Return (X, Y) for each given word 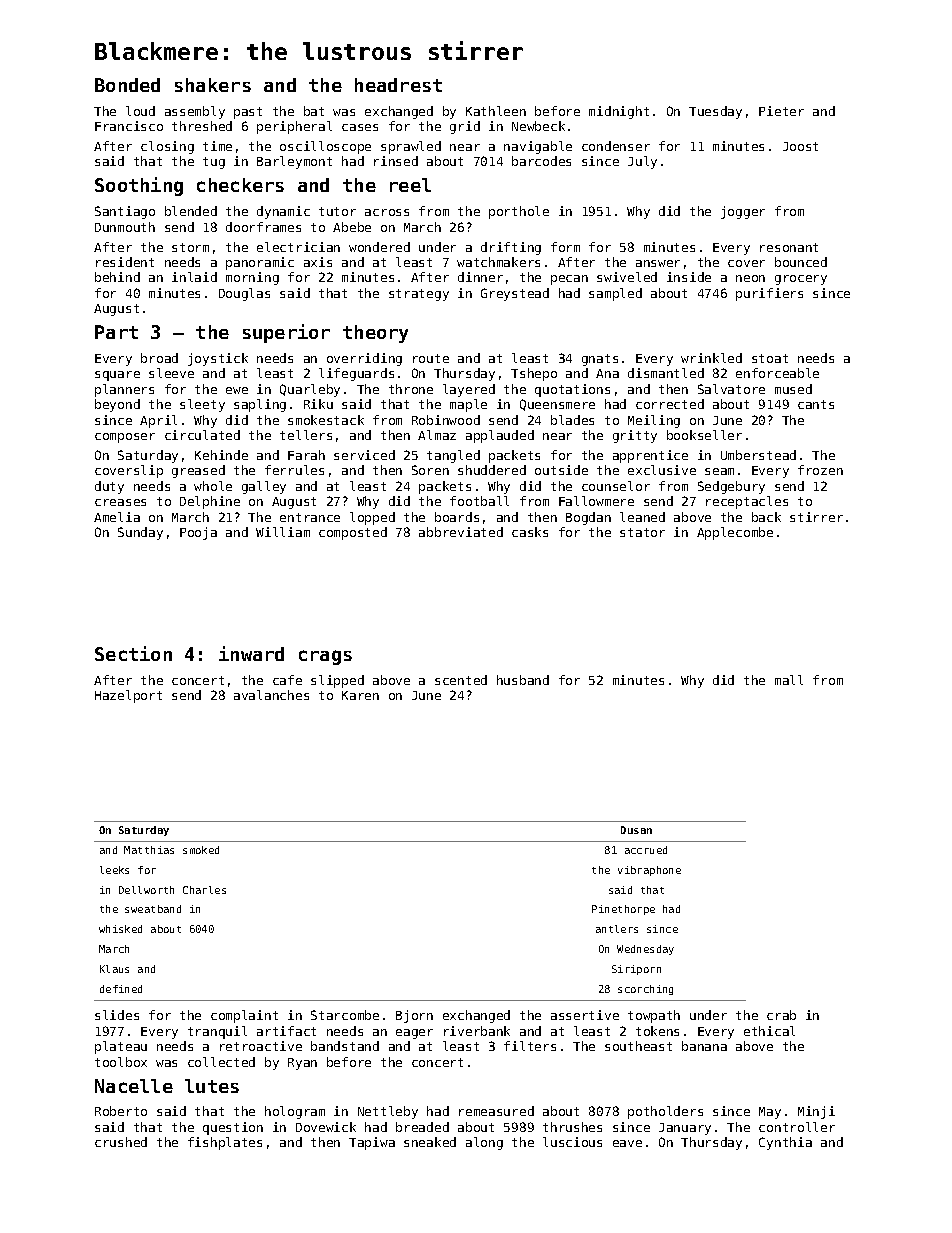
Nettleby (388, 1112)
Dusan (636, 830)
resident (125, 262)
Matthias (149, 850)
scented (461, 680)
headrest (398, 85)
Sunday (140, 533)
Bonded (127, 85)
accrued (646, 850)
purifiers (769, 294)
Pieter (781, 111)
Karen (360, 695)
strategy (419, 295)
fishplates (225, 1143)
